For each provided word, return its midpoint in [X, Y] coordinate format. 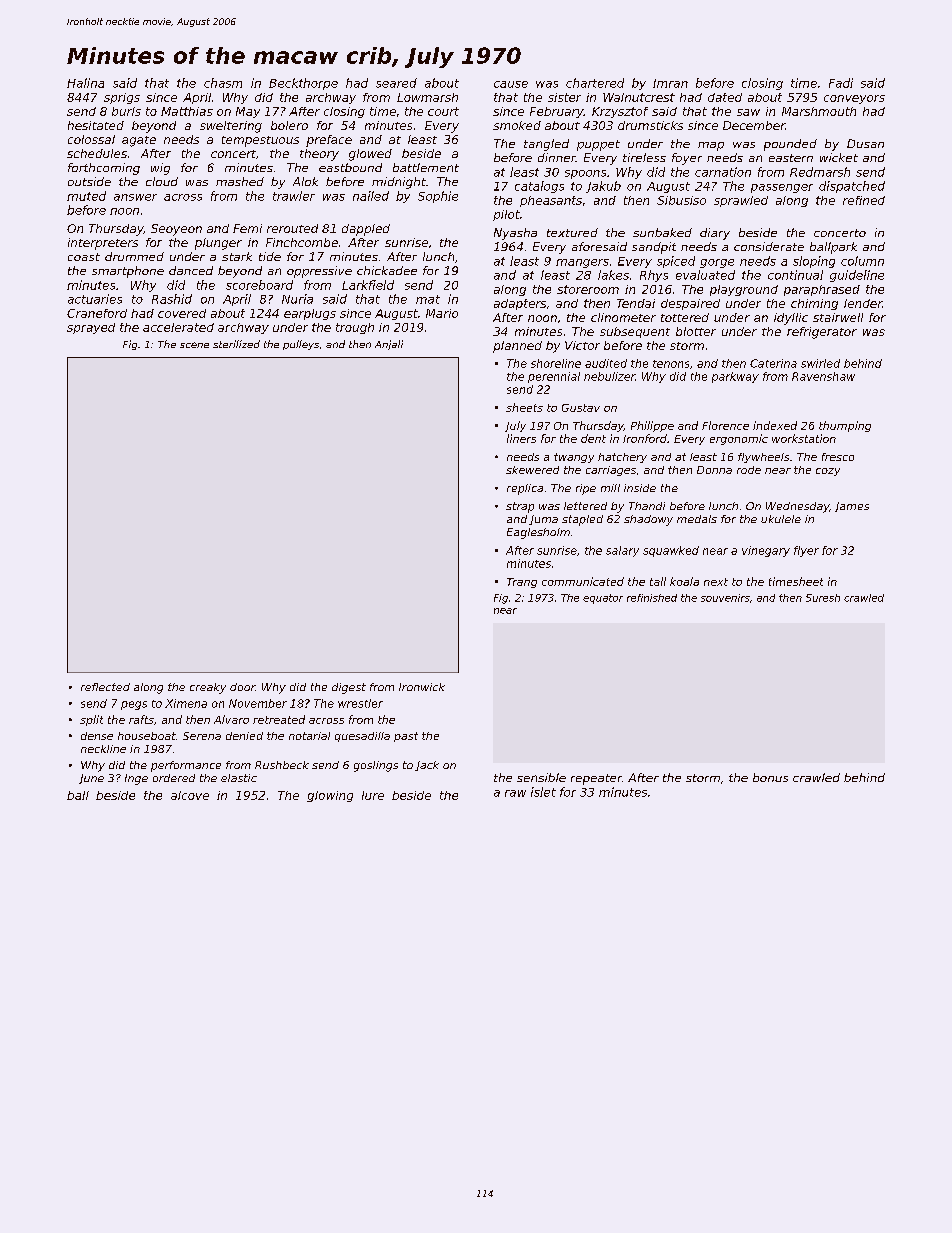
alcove [190, 795]
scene [194, 345]
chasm [223, 83]
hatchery [622, 458]
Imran [670, 83]
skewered [532, 470]
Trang [522, 583]
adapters [520, 304]
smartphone [128, 272]
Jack [427, 766]
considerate [769, 246]
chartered [595, 83]
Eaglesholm [538, 533]
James [852, 507]
